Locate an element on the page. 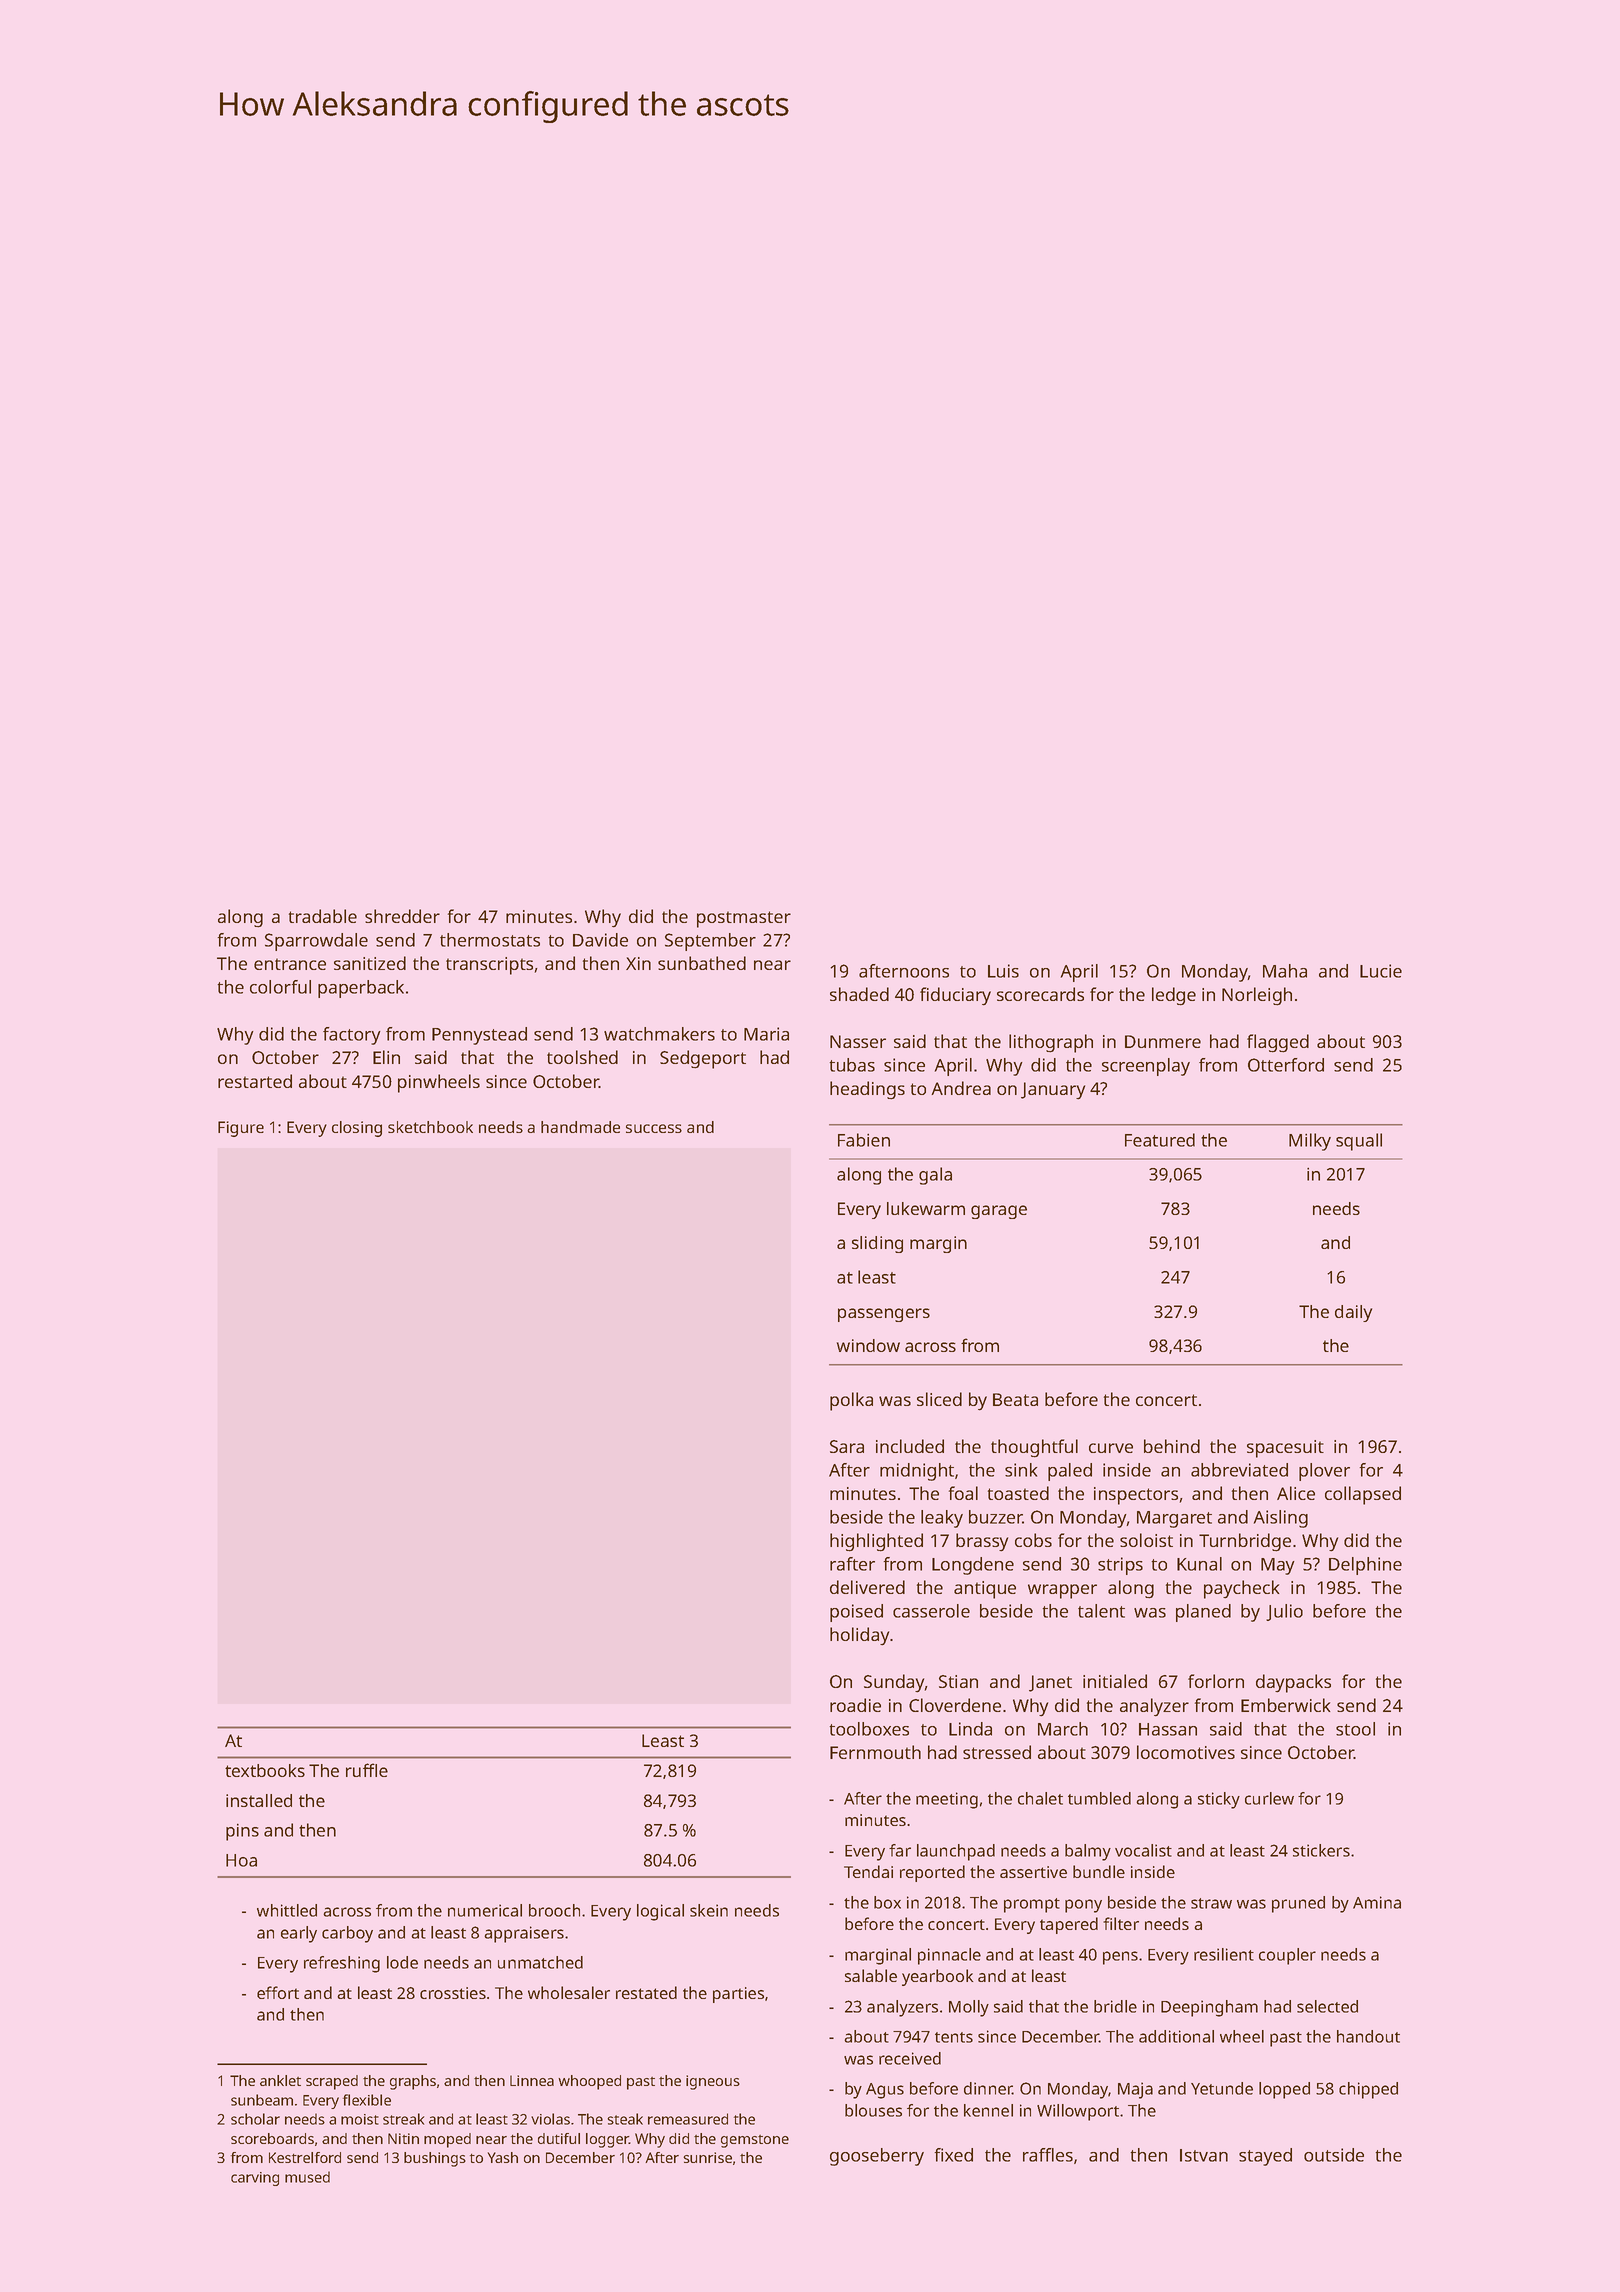 The image size is (1620, 2292). bushings is located at coordinates (435, 2159).
